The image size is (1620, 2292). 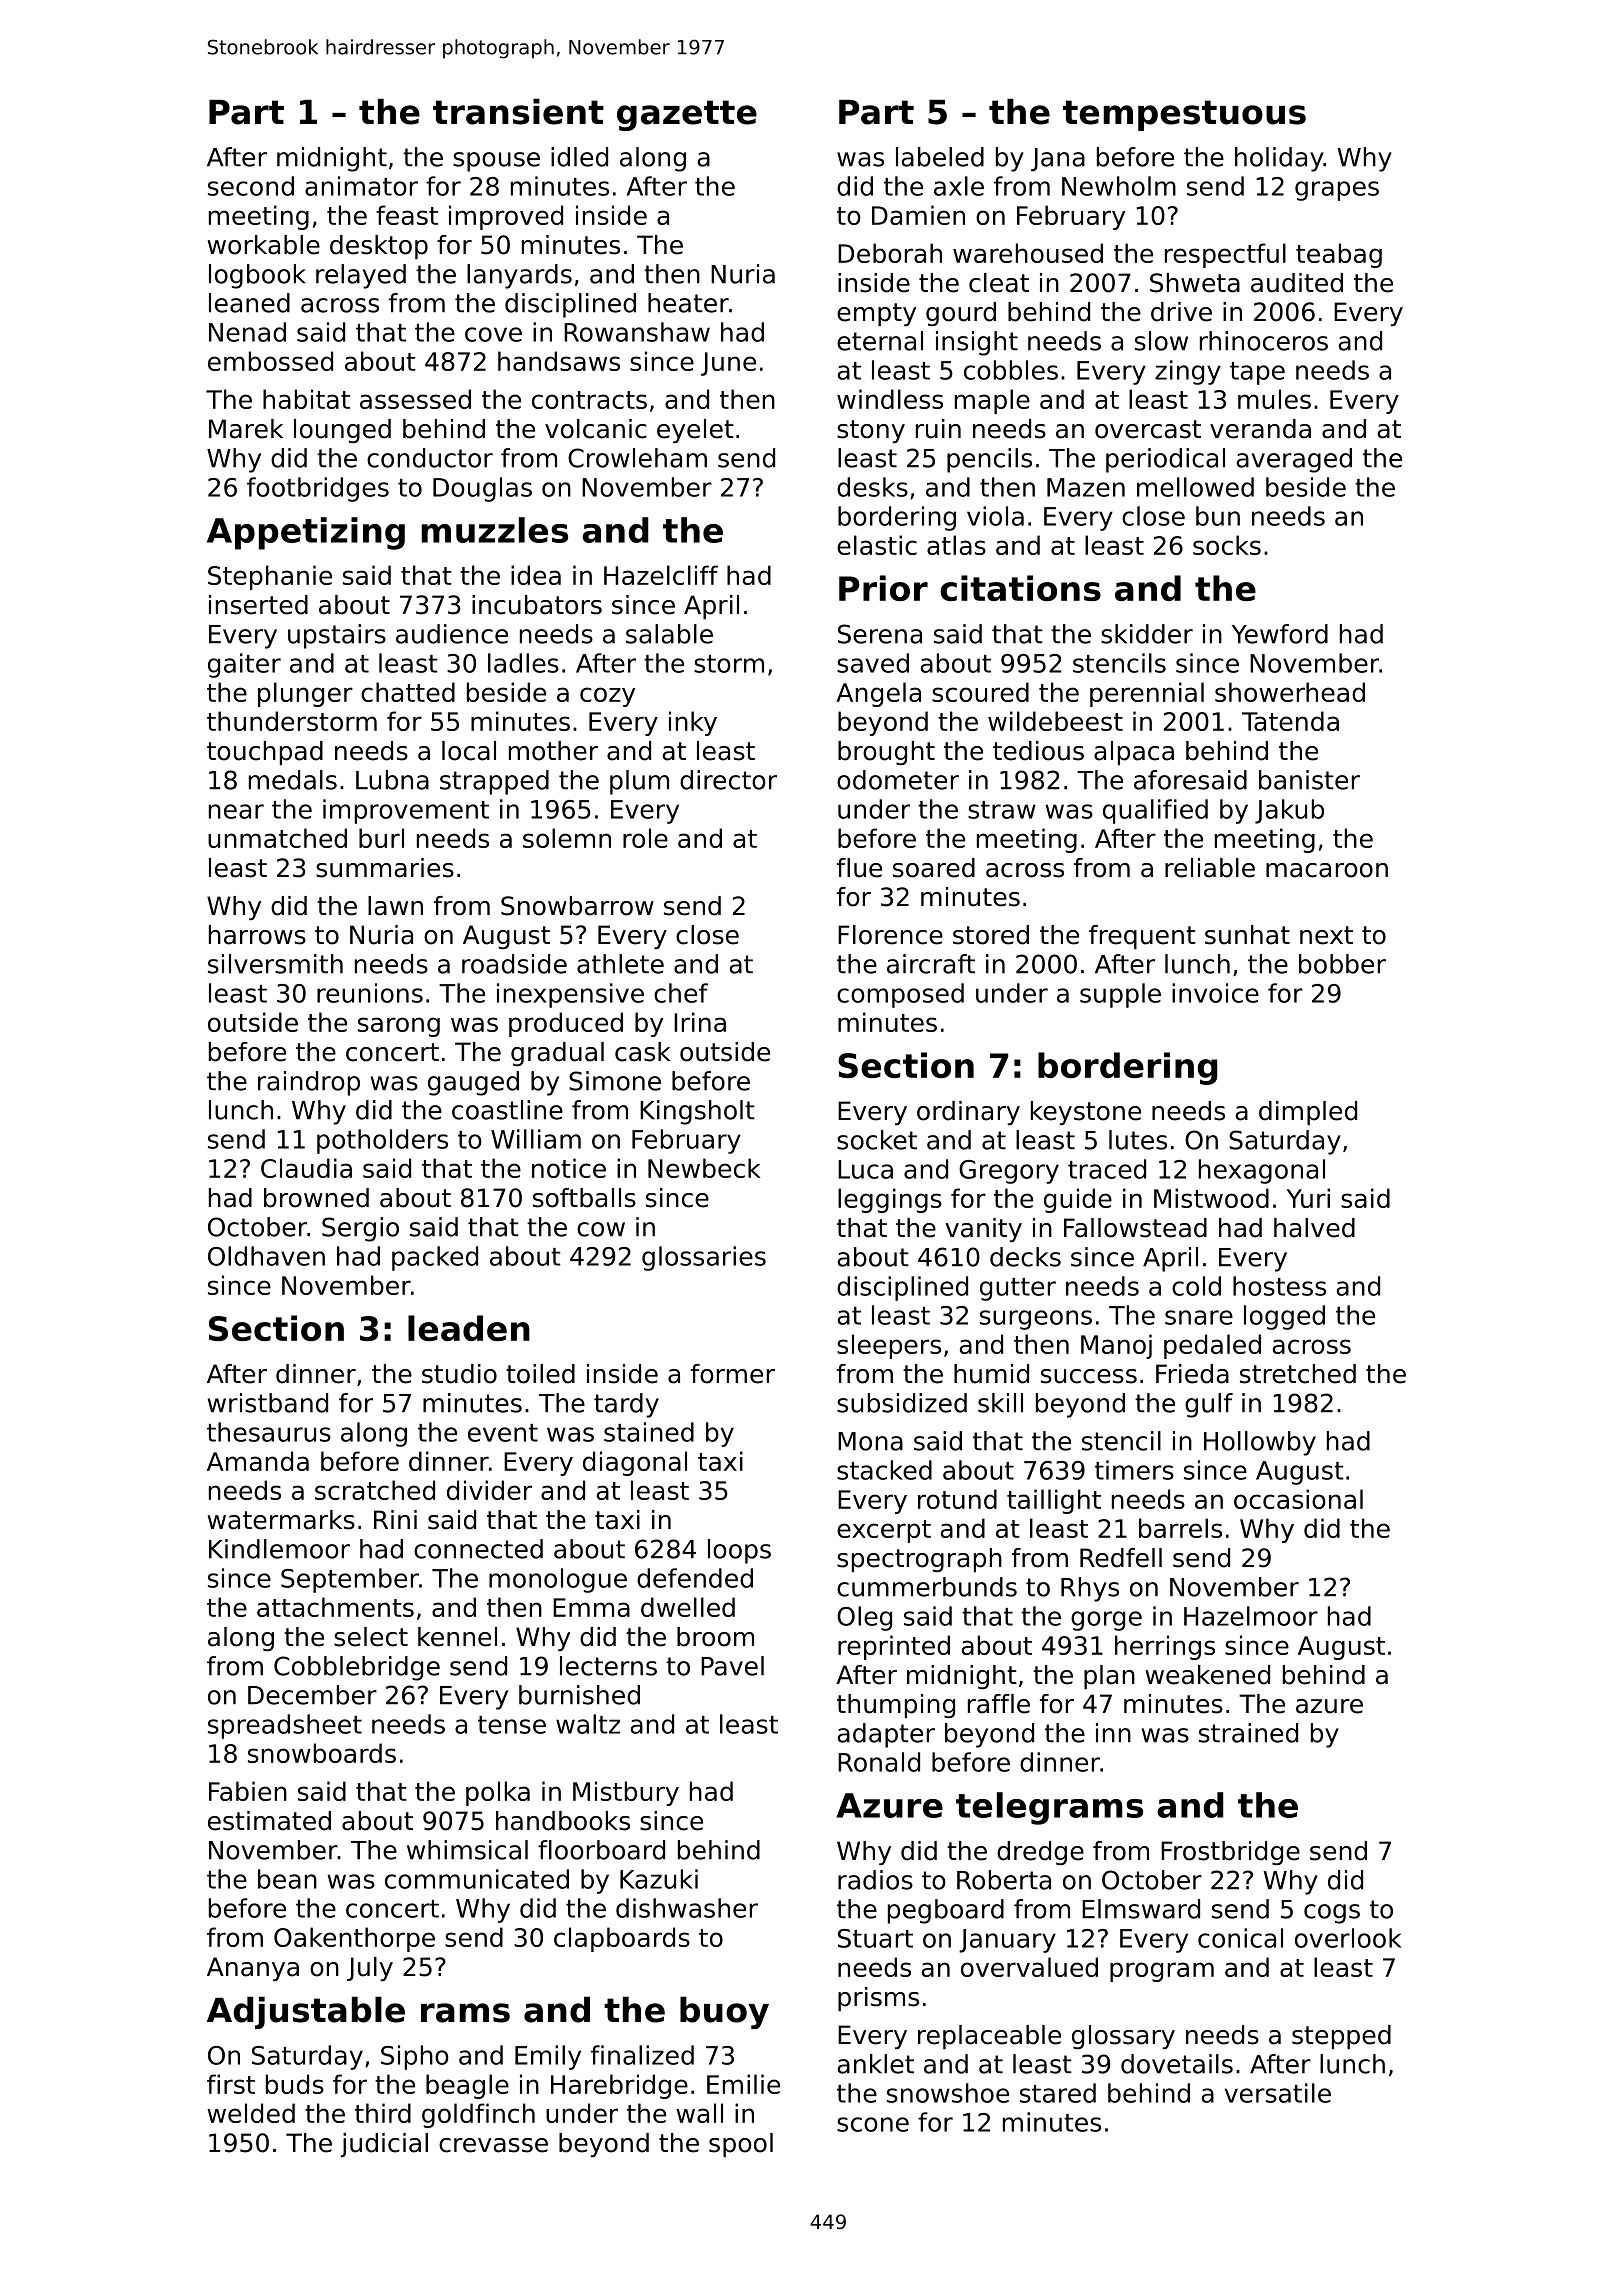 I want to click on welded, so click(x=251, y=2113).
